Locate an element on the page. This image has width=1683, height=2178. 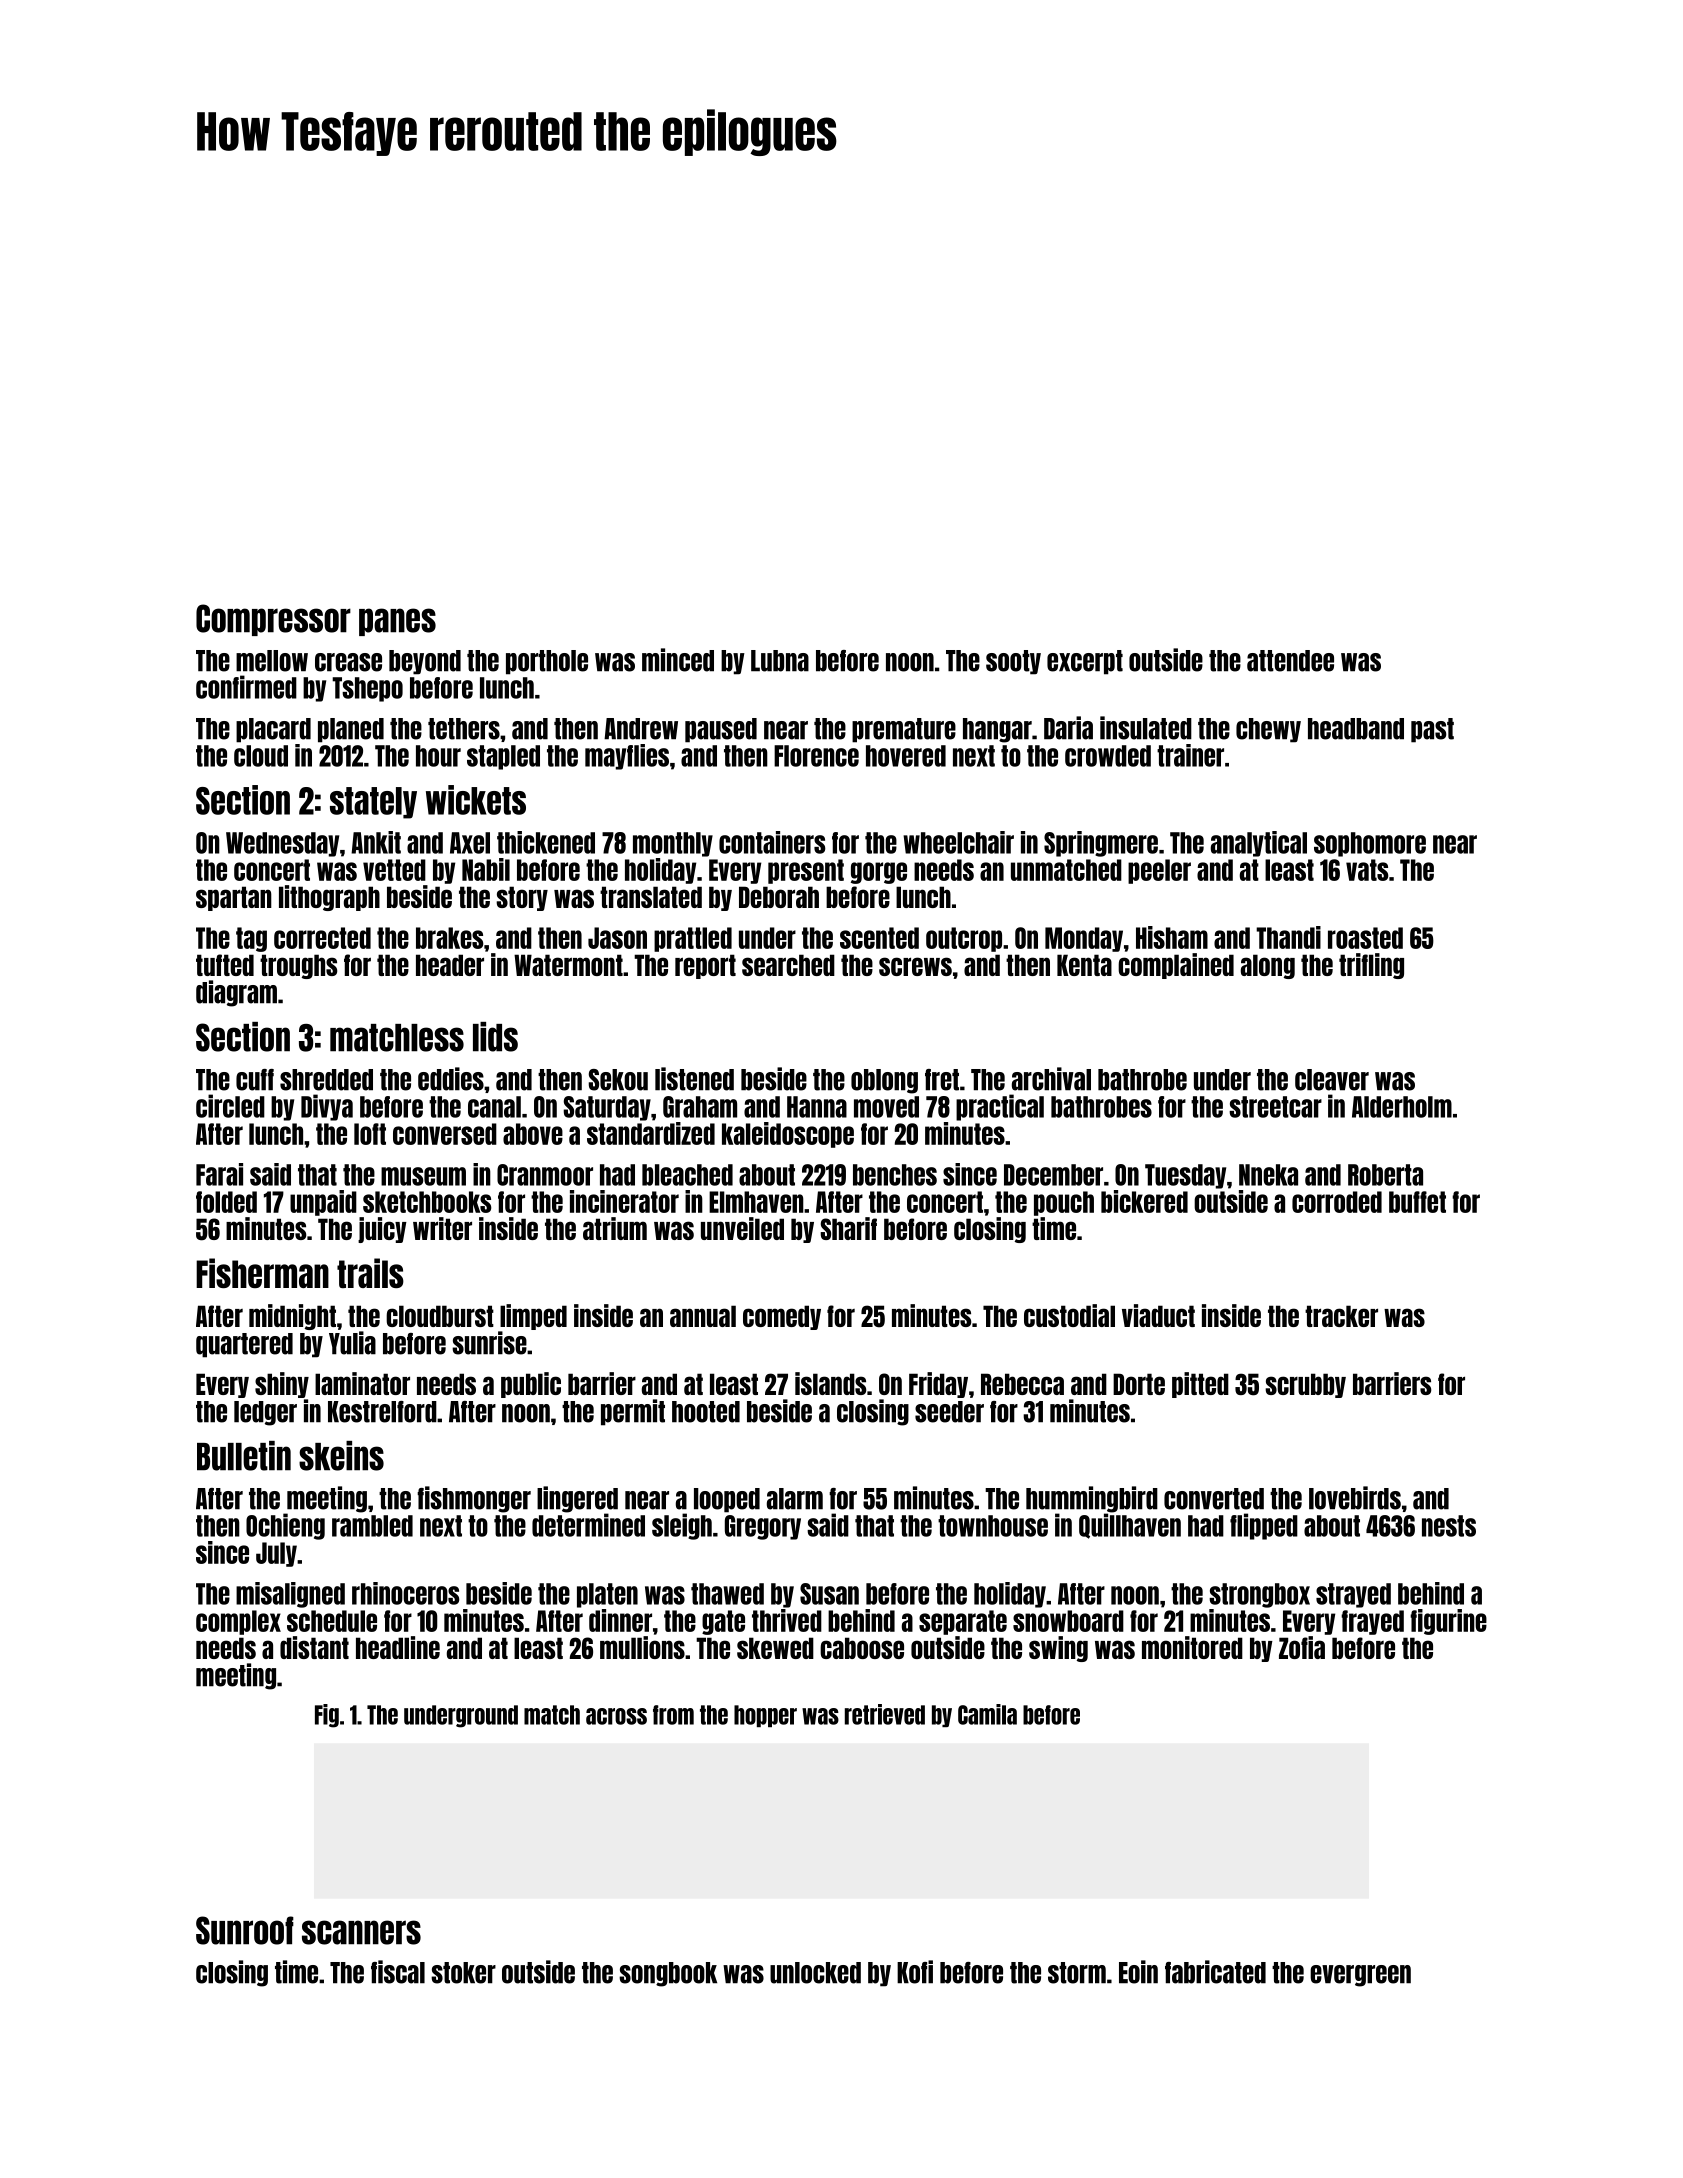
attendee is located at coordinates (1290, 661).
